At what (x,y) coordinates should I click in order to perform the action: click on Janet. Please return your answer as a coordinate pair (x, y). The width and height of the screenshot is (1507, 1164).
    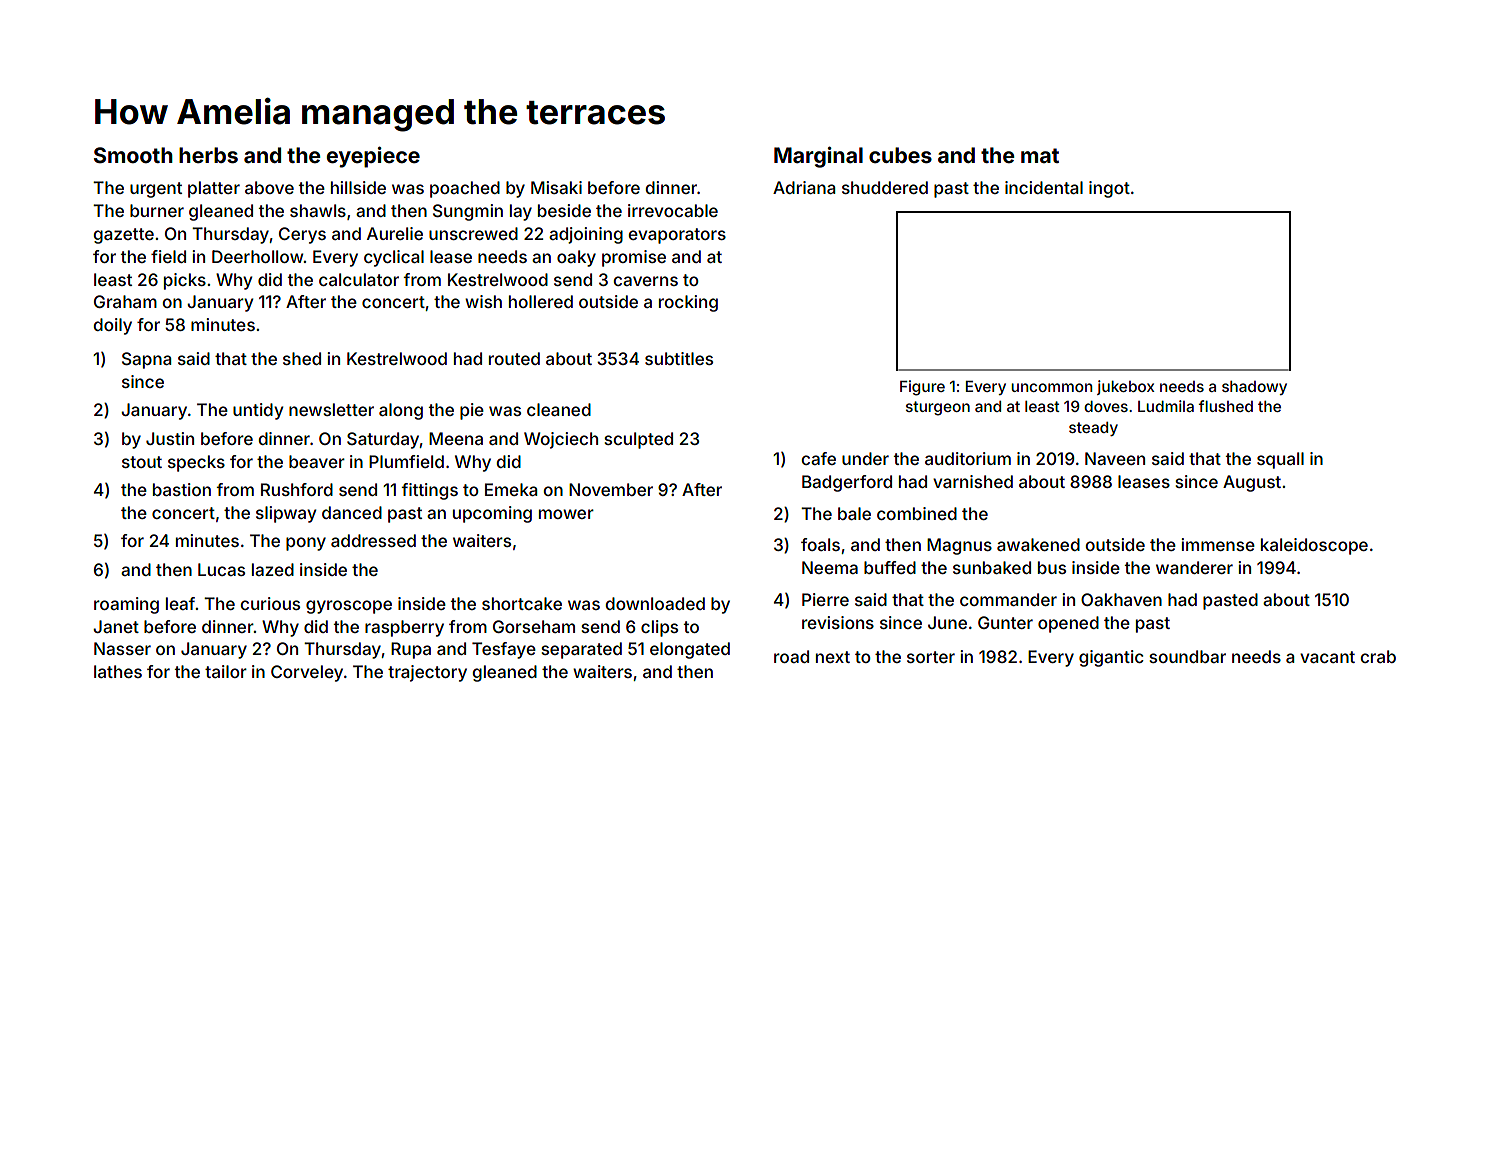
    Looking at the image, I should click on (116, 626).
